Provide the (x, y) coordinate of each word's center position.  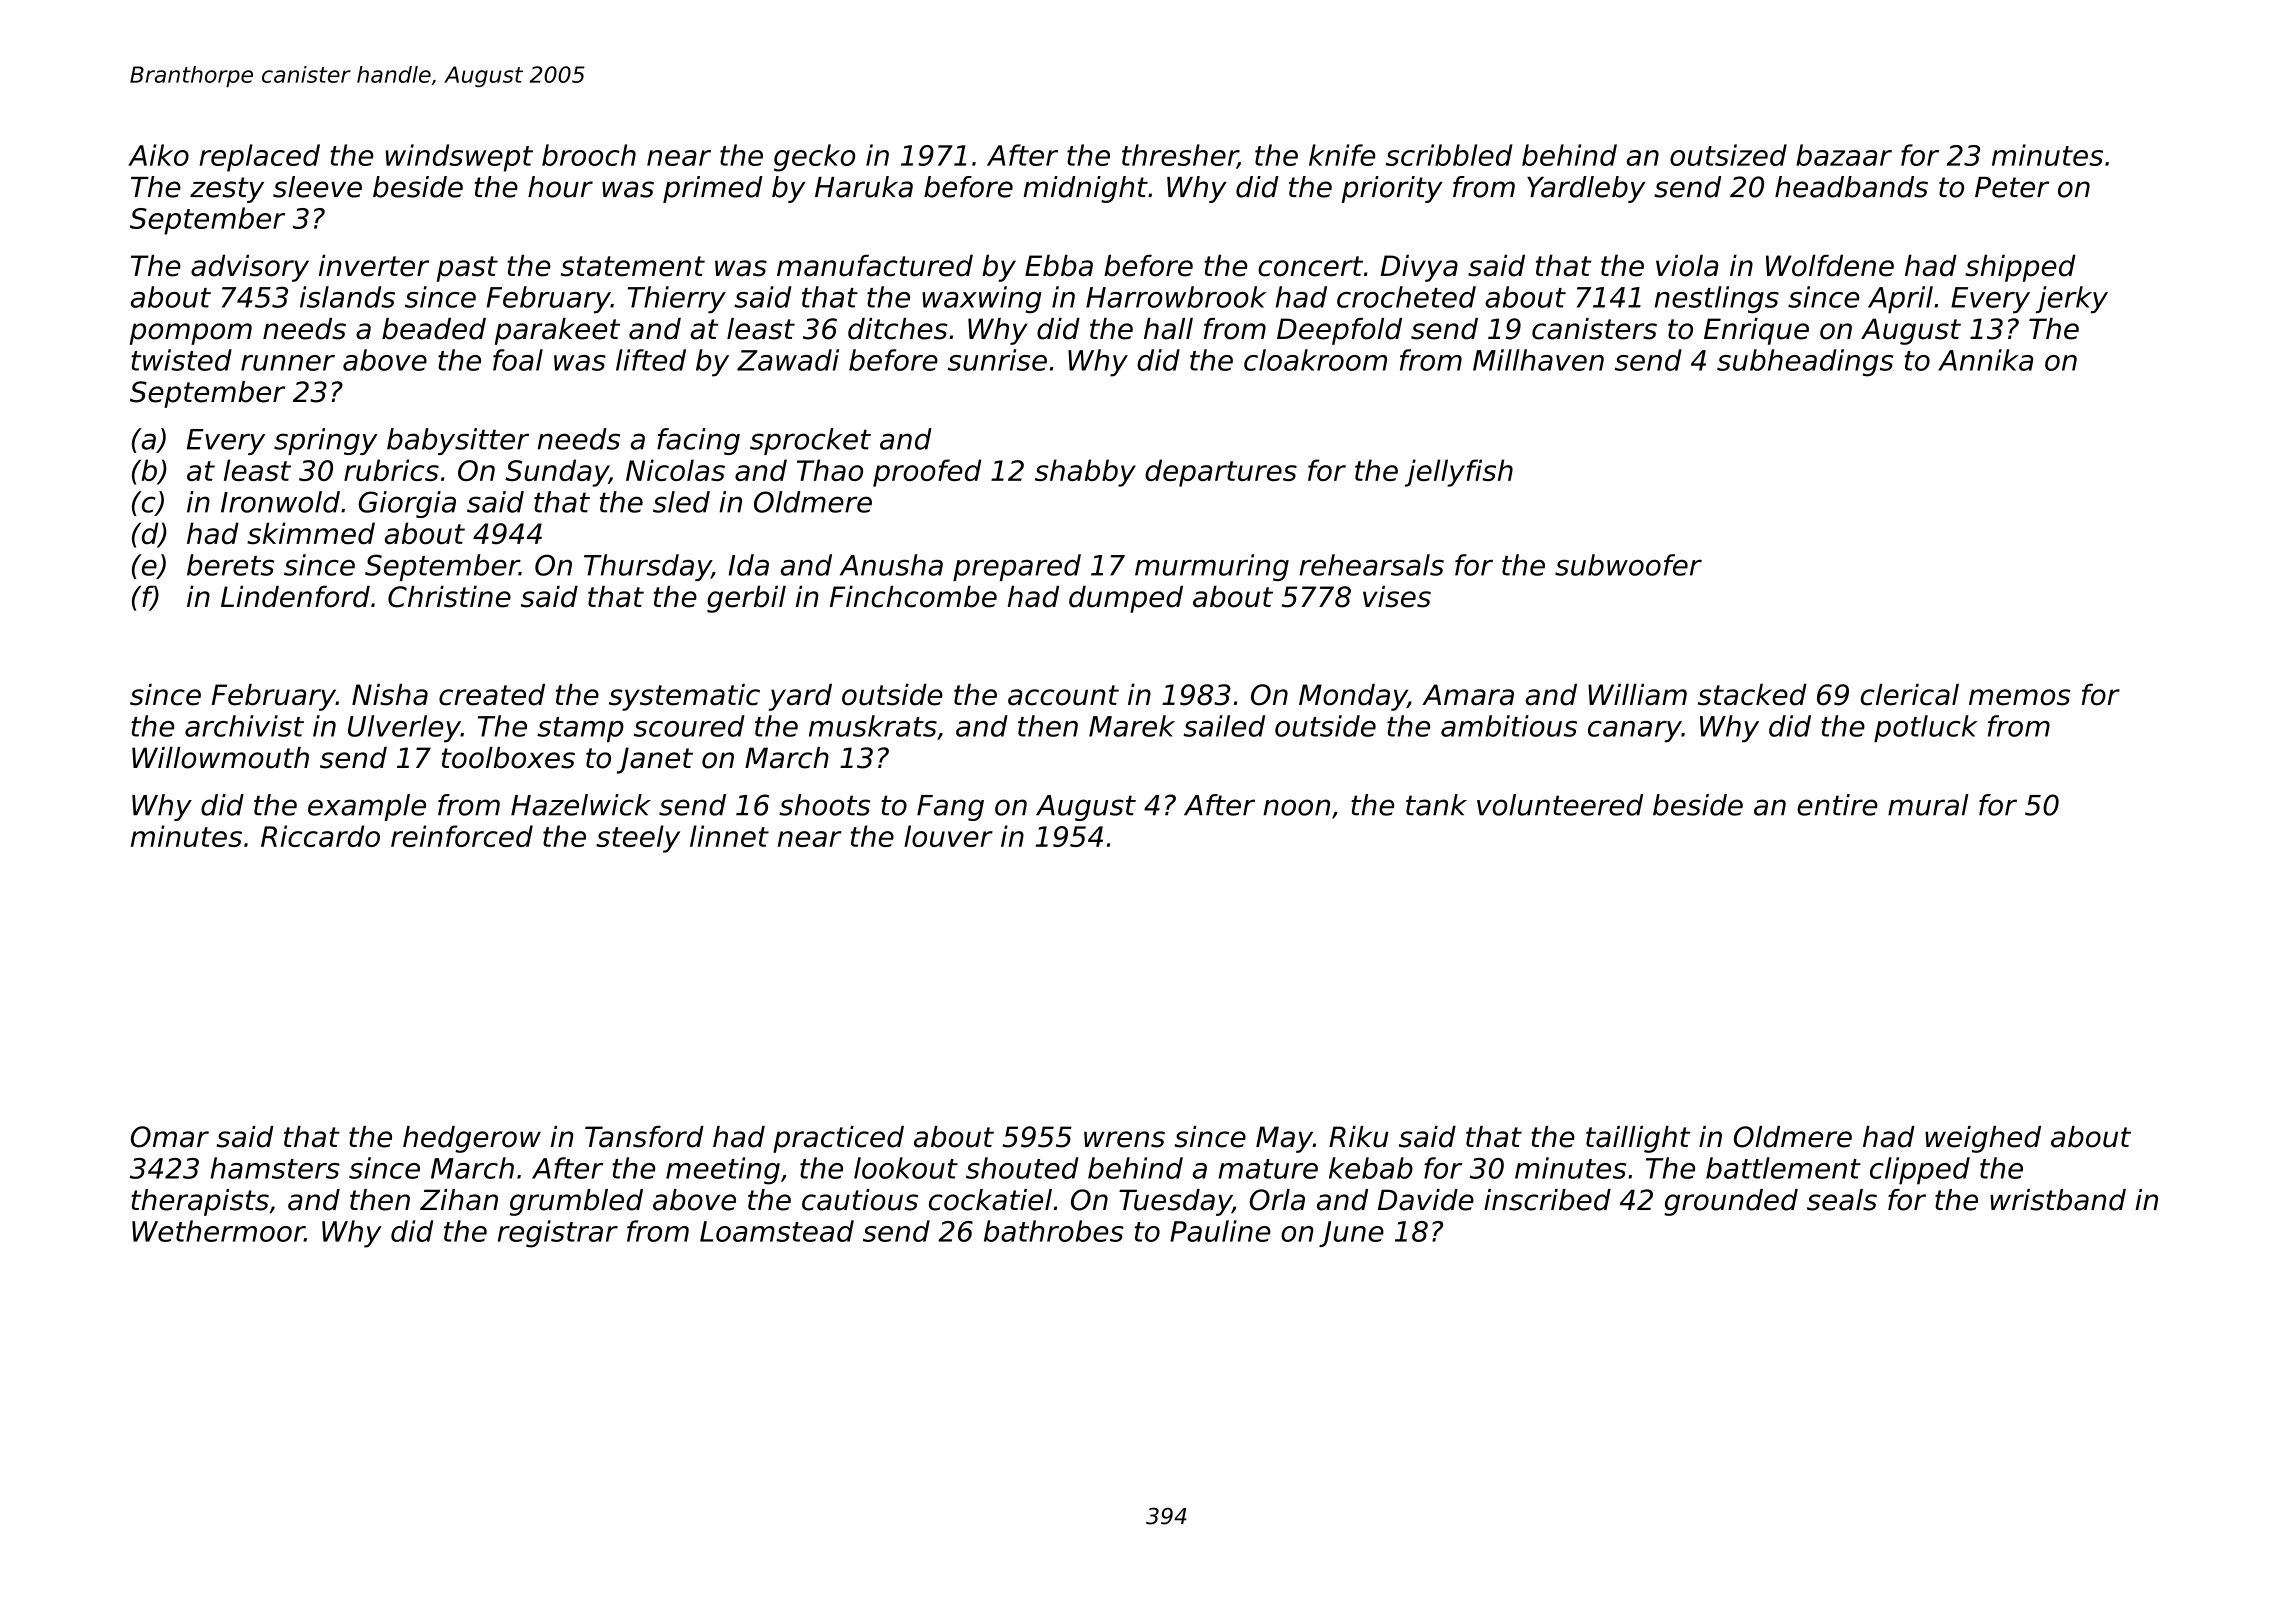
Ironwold (280, 502)
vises (1397, 596)
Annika (1985, 360)
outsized (1728, 155)
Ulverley (404, 728)
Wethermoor (218, 1231)
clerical (1910, 694)
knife (1342, 155)
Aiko (158, 155)
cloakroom (1315, 360)
